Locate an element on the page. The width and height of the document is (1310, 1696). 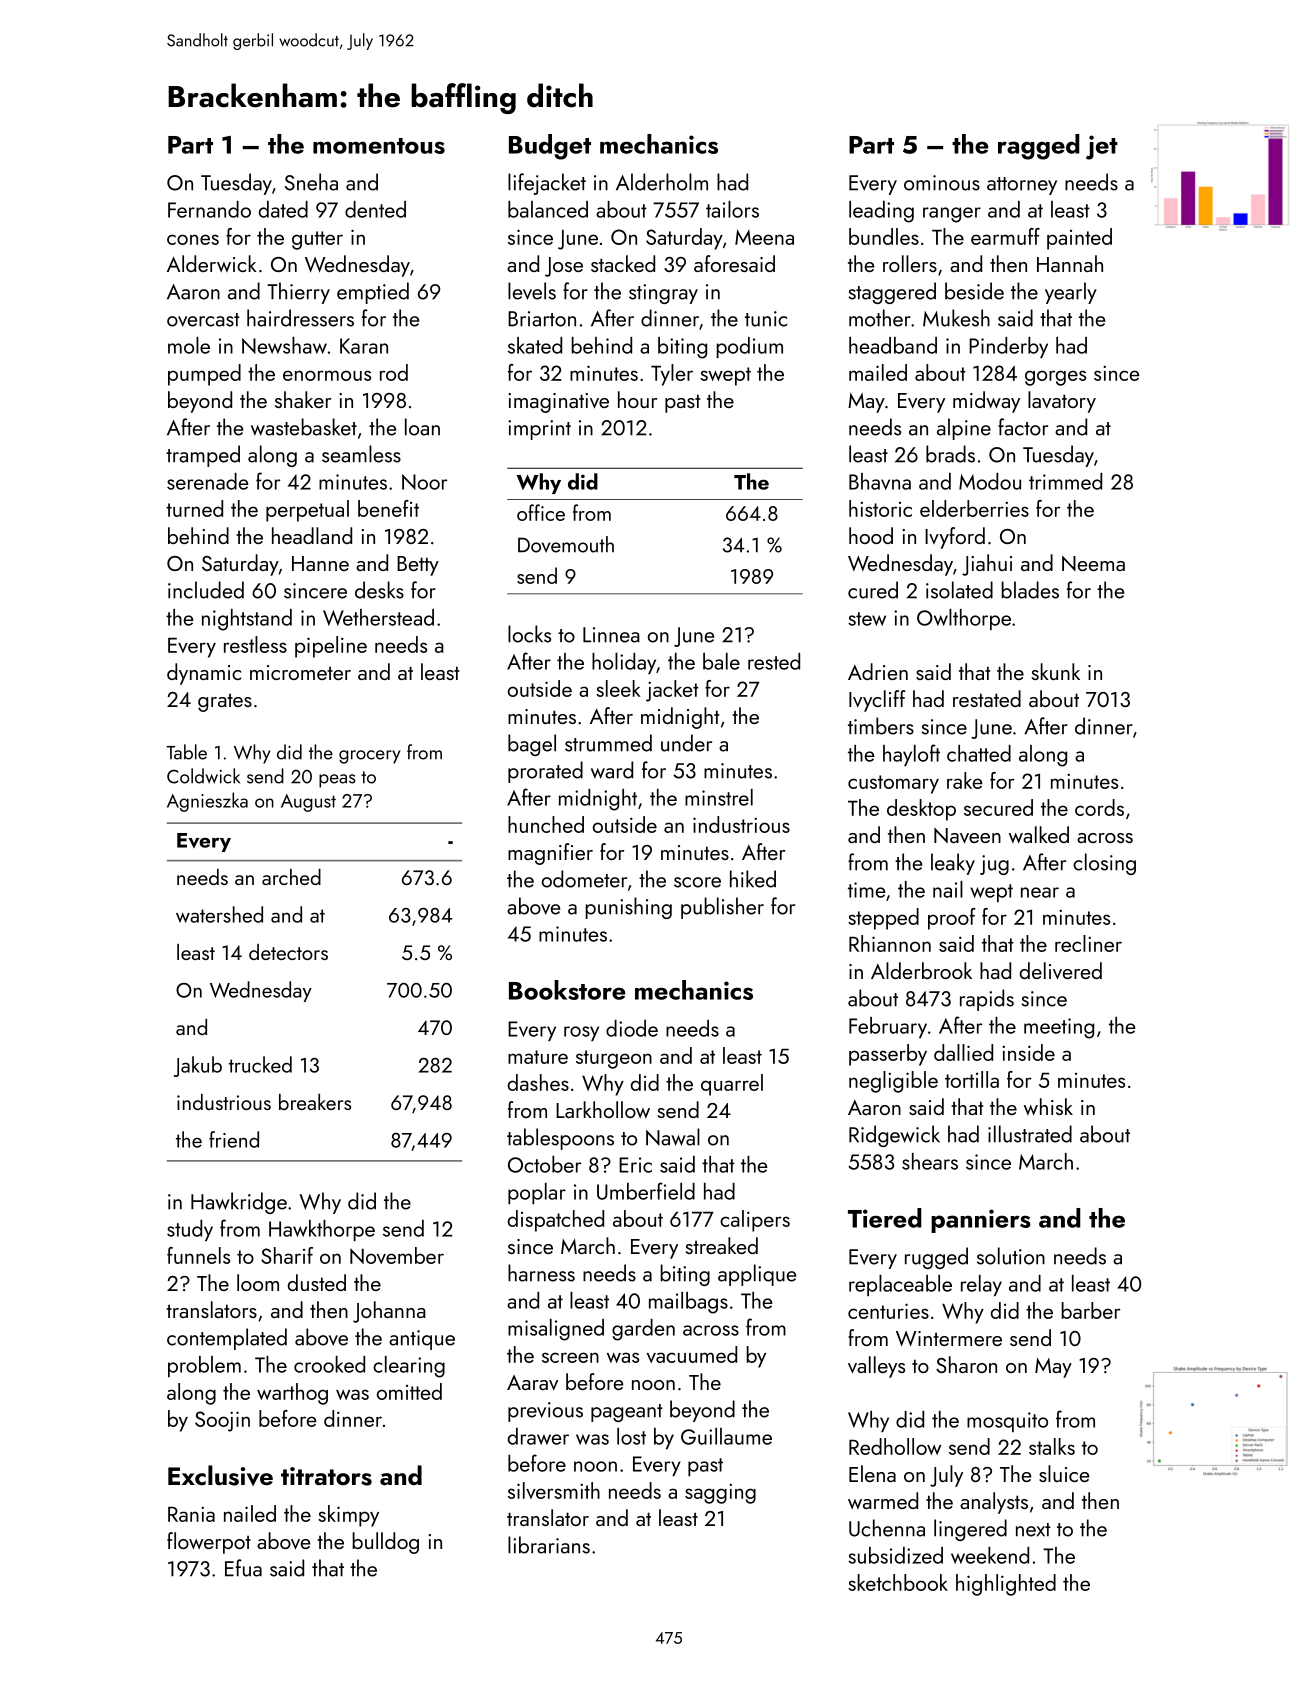
poplar is located at coordinates (537, 1193).
